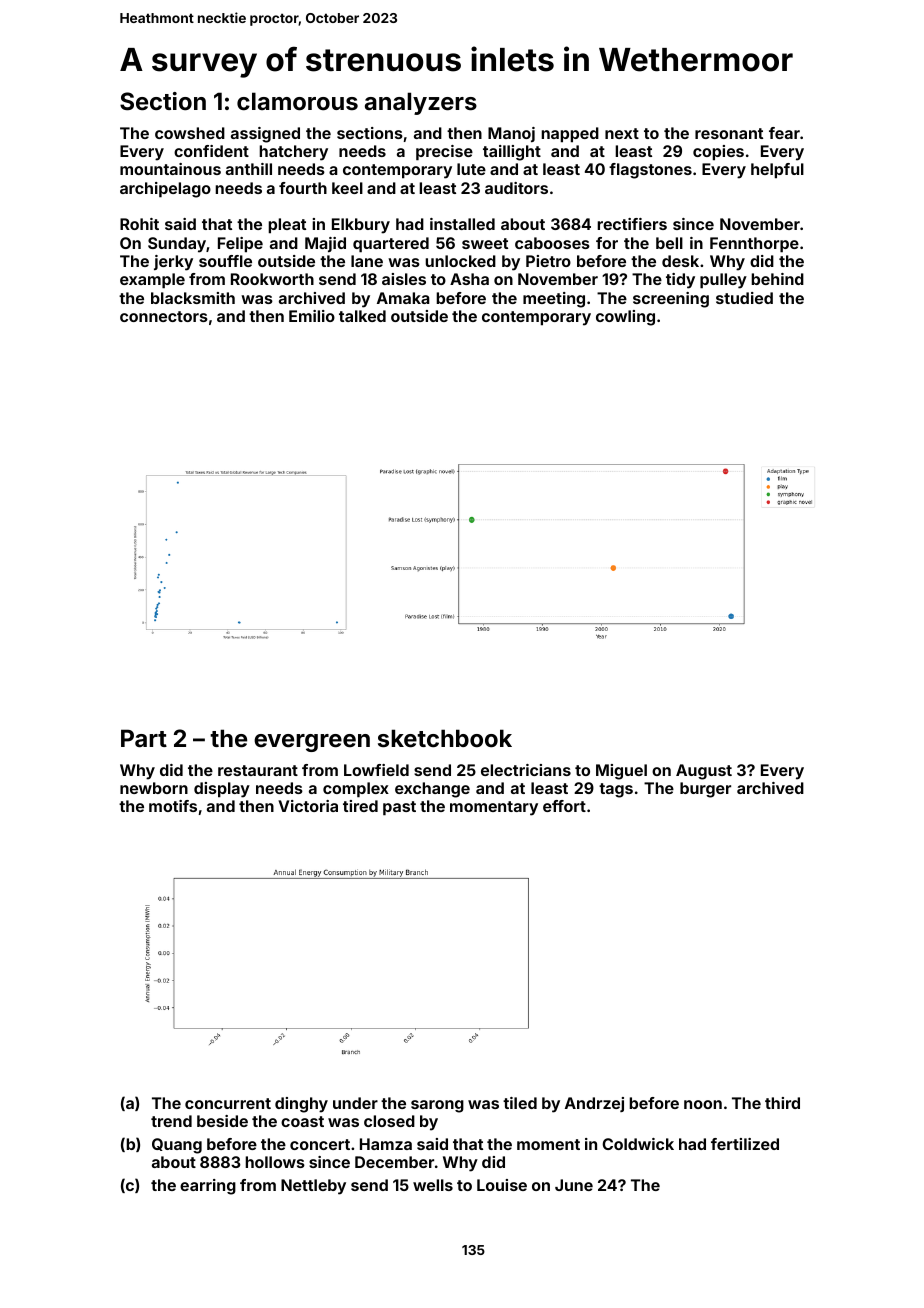 The height and width of the page is (1308, 924). What do you see at coordinates (312, 316) in the page?
I see `Emilio` at bounding box center [312, 316].
